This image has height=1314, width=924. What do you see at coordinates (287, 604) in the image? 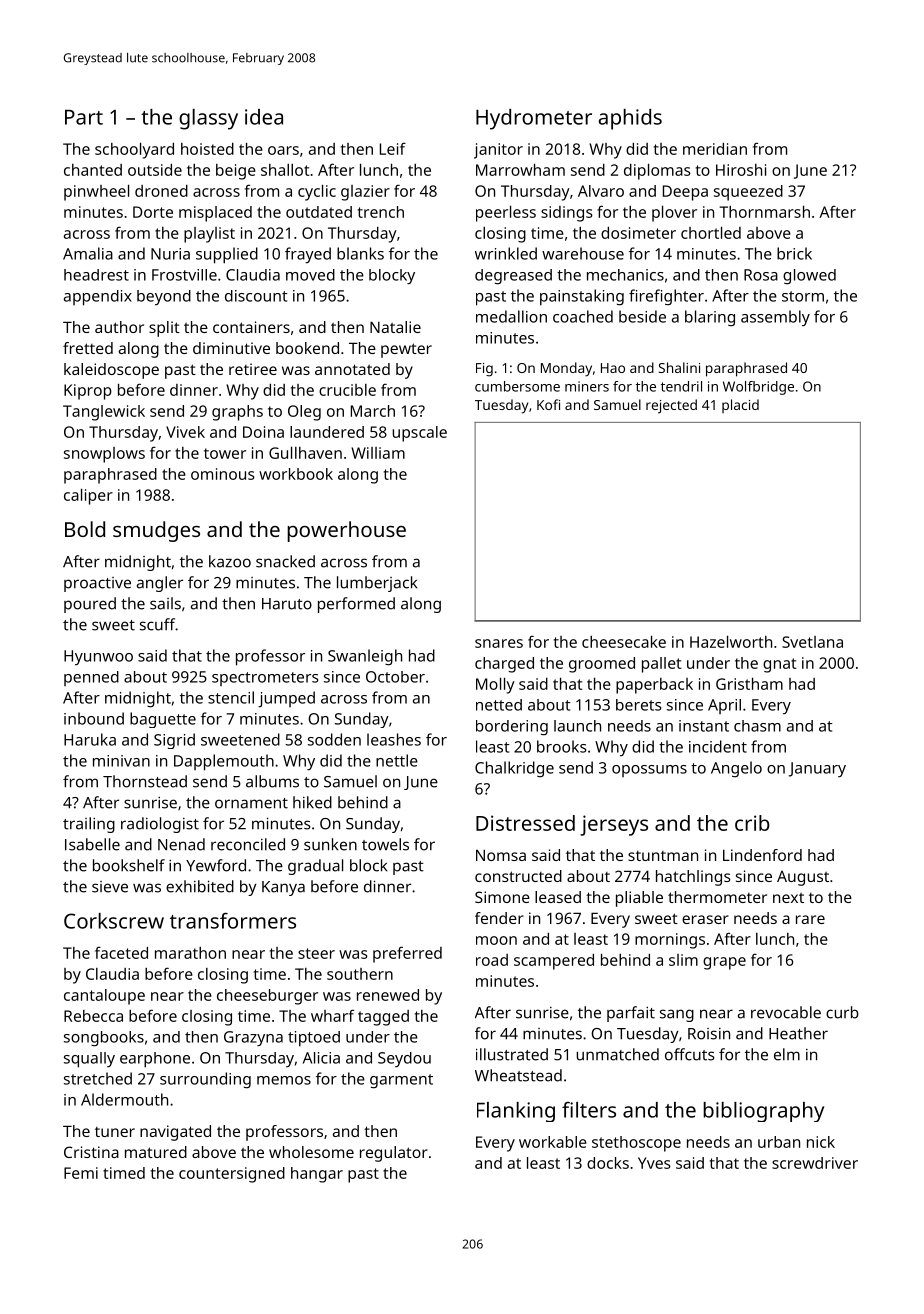
I see `Haruto` at bounding box center [287, 604].
